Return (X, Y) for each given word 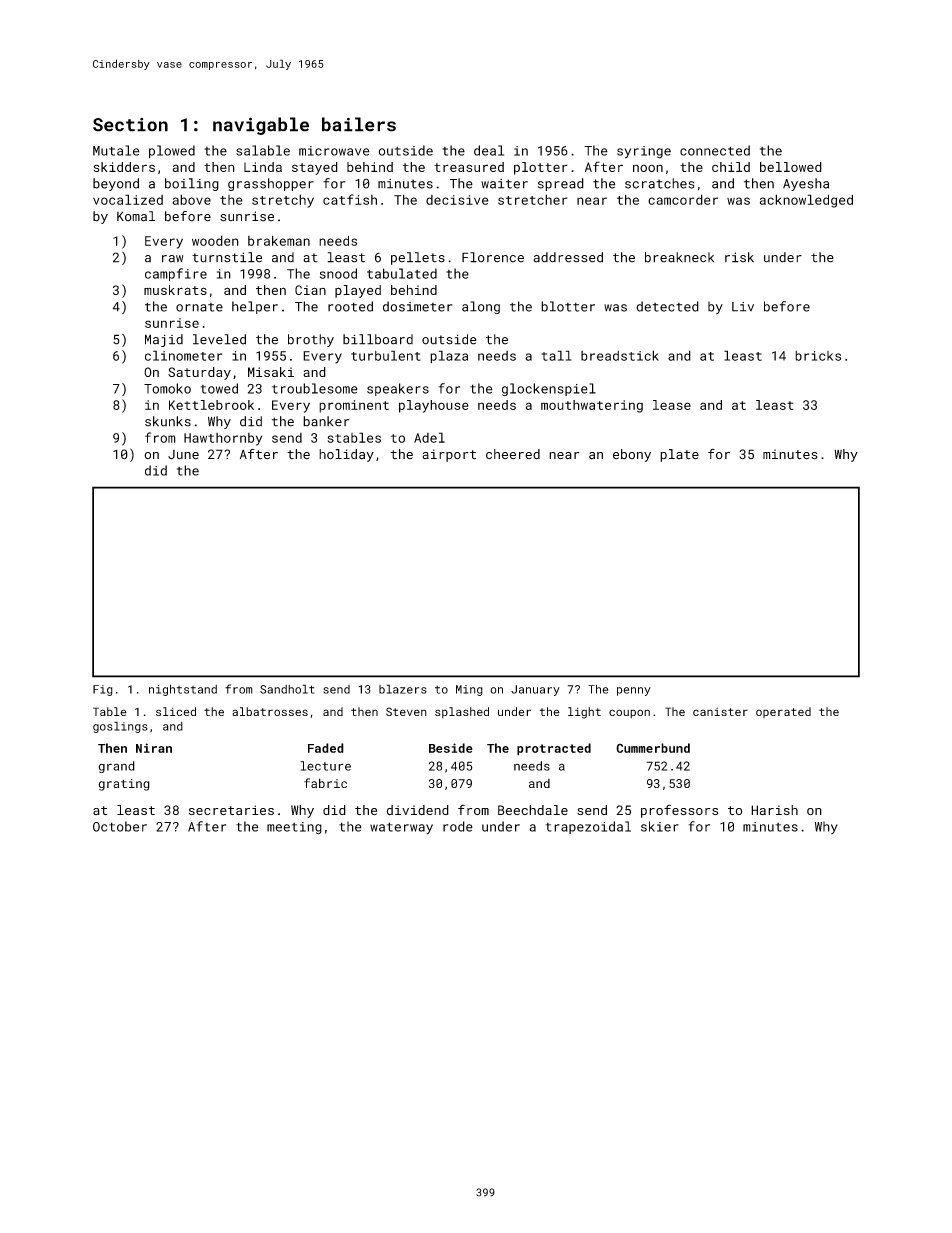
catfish (350, 199)
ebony (632, 455)
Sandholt (287, 689)
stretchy (283, 201)
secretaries (231, 810)
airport (449, 455)
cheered (513, 454)
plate (679, 455)
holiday (346, 455)
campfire (176, 275)
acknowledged (806, 201)
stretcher (533, 199)
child (731, 167)
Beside (451, 748)
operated (783, 712)
